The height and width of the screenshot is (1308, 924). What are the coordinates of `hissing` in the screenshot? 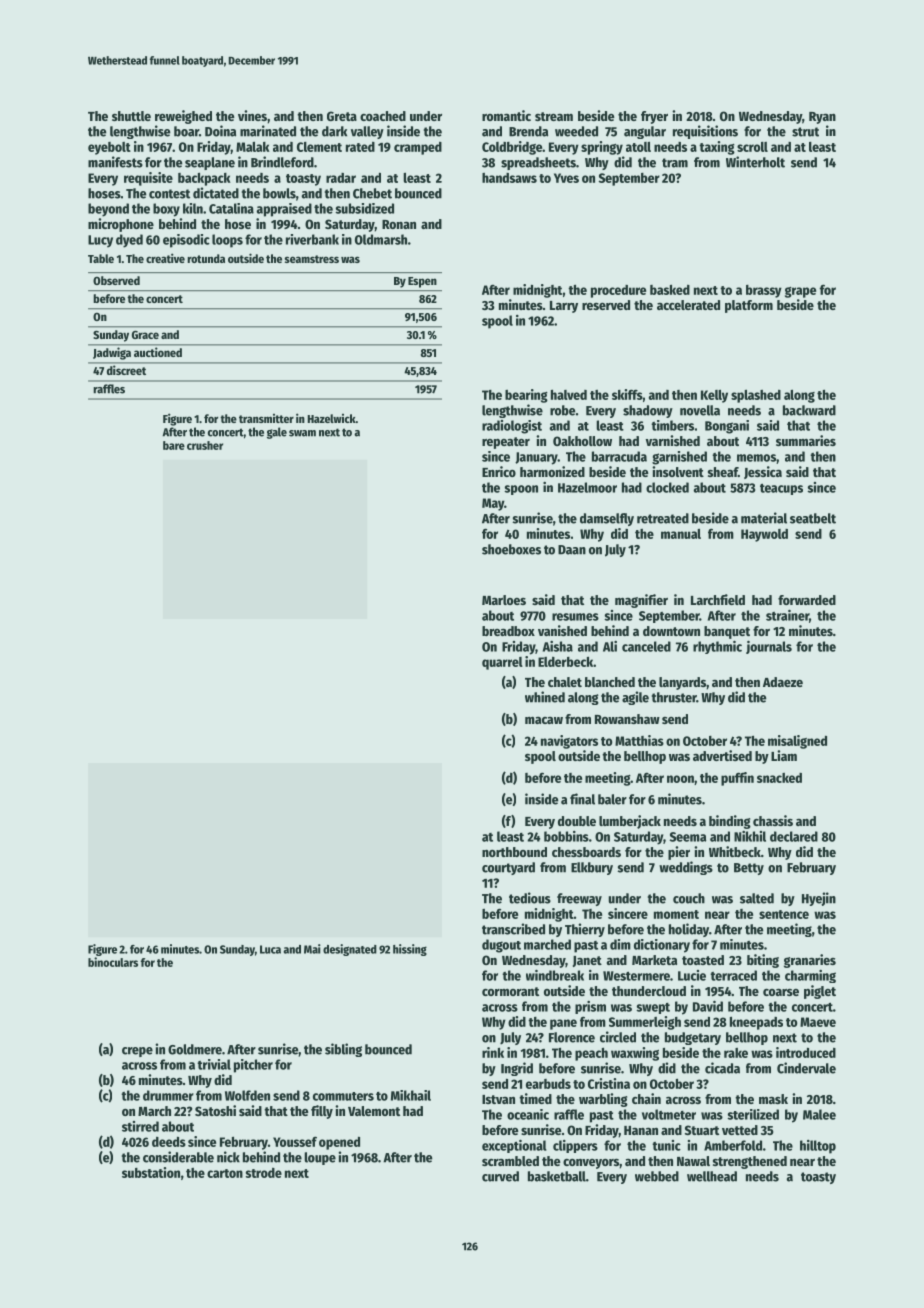 It's located at (410, 950).
